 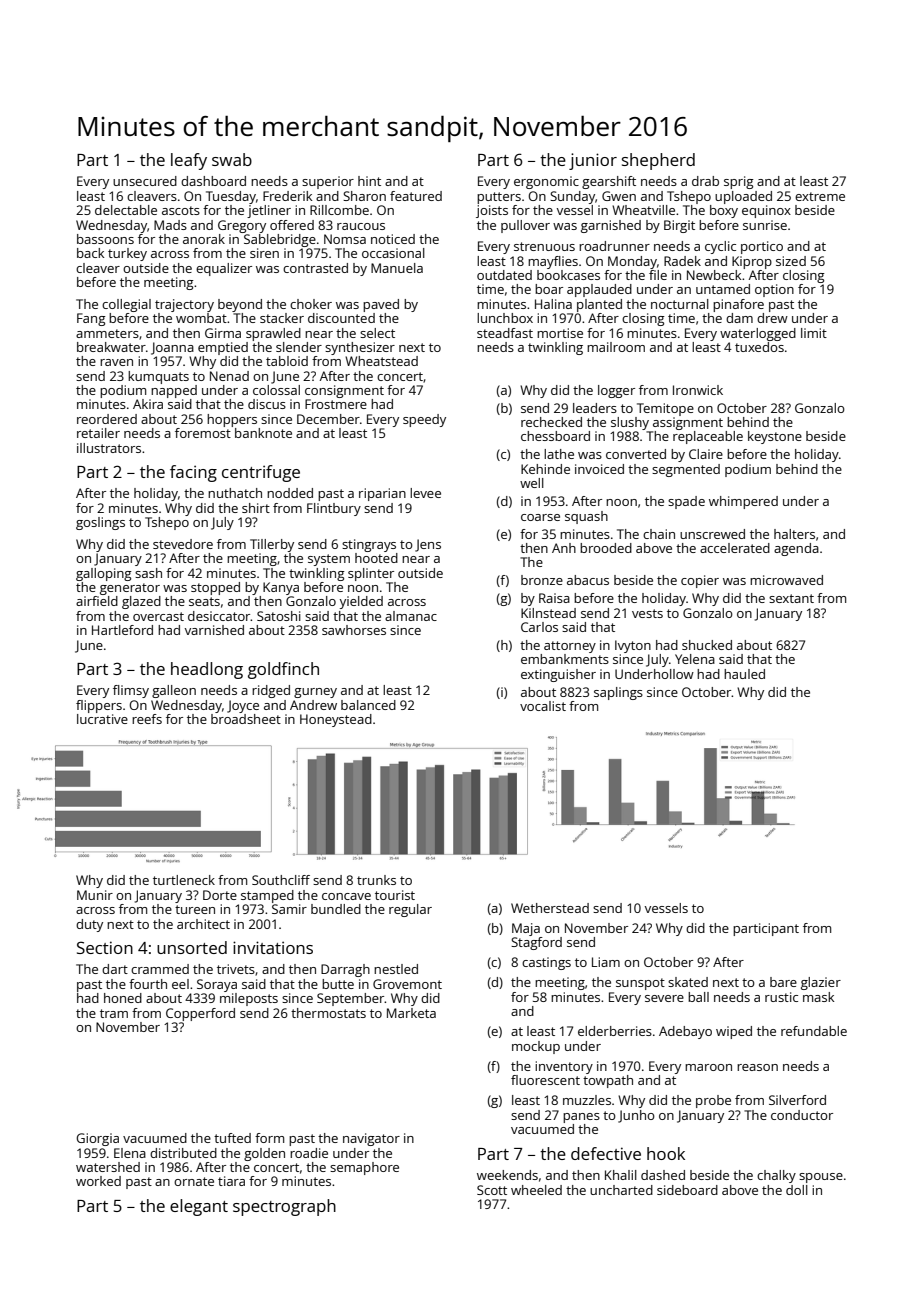 I want to click on hauled, so click(x=744, y=674).
